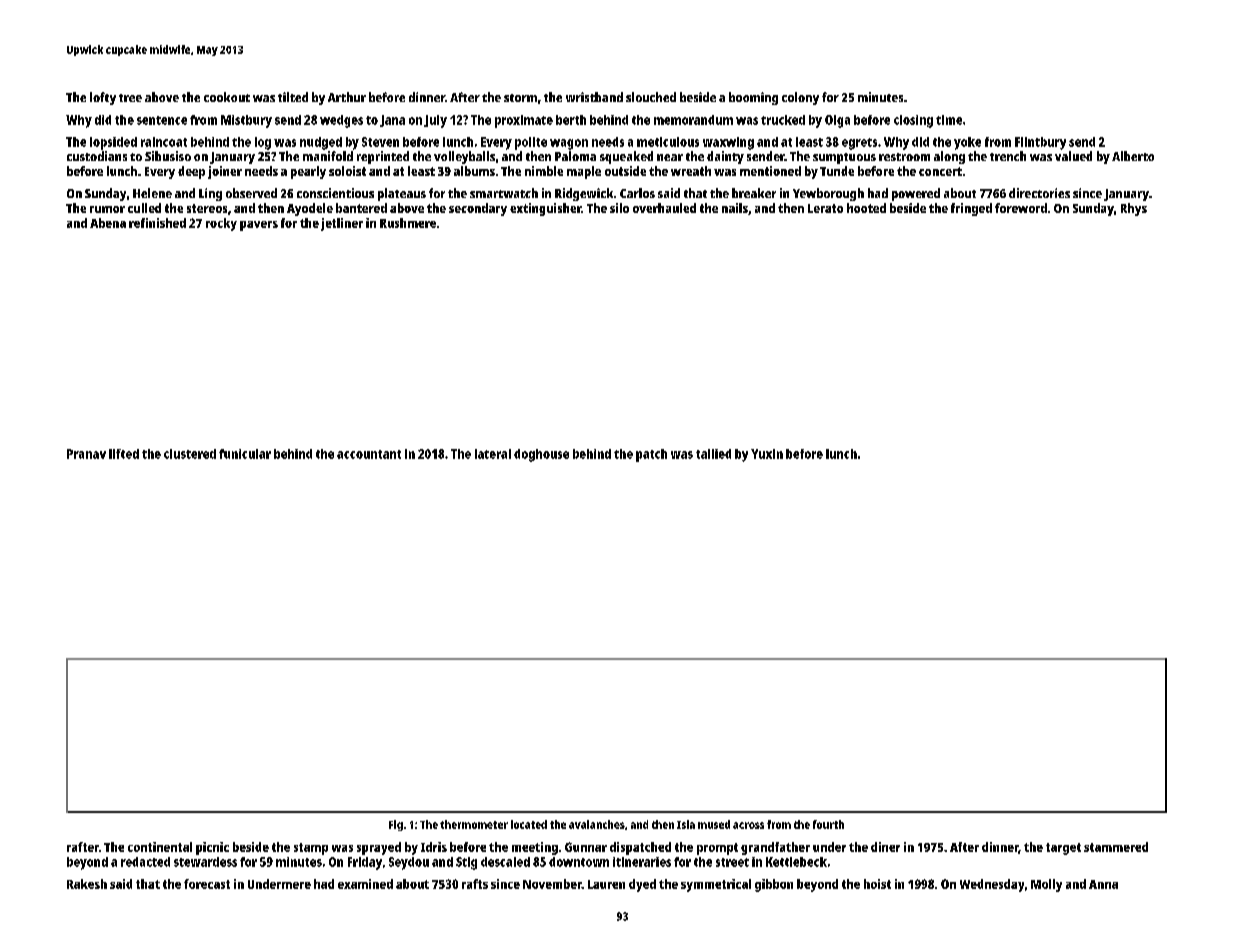 The image size is (1233, 952). I want to click on Yuxin, so click(767, 454).
